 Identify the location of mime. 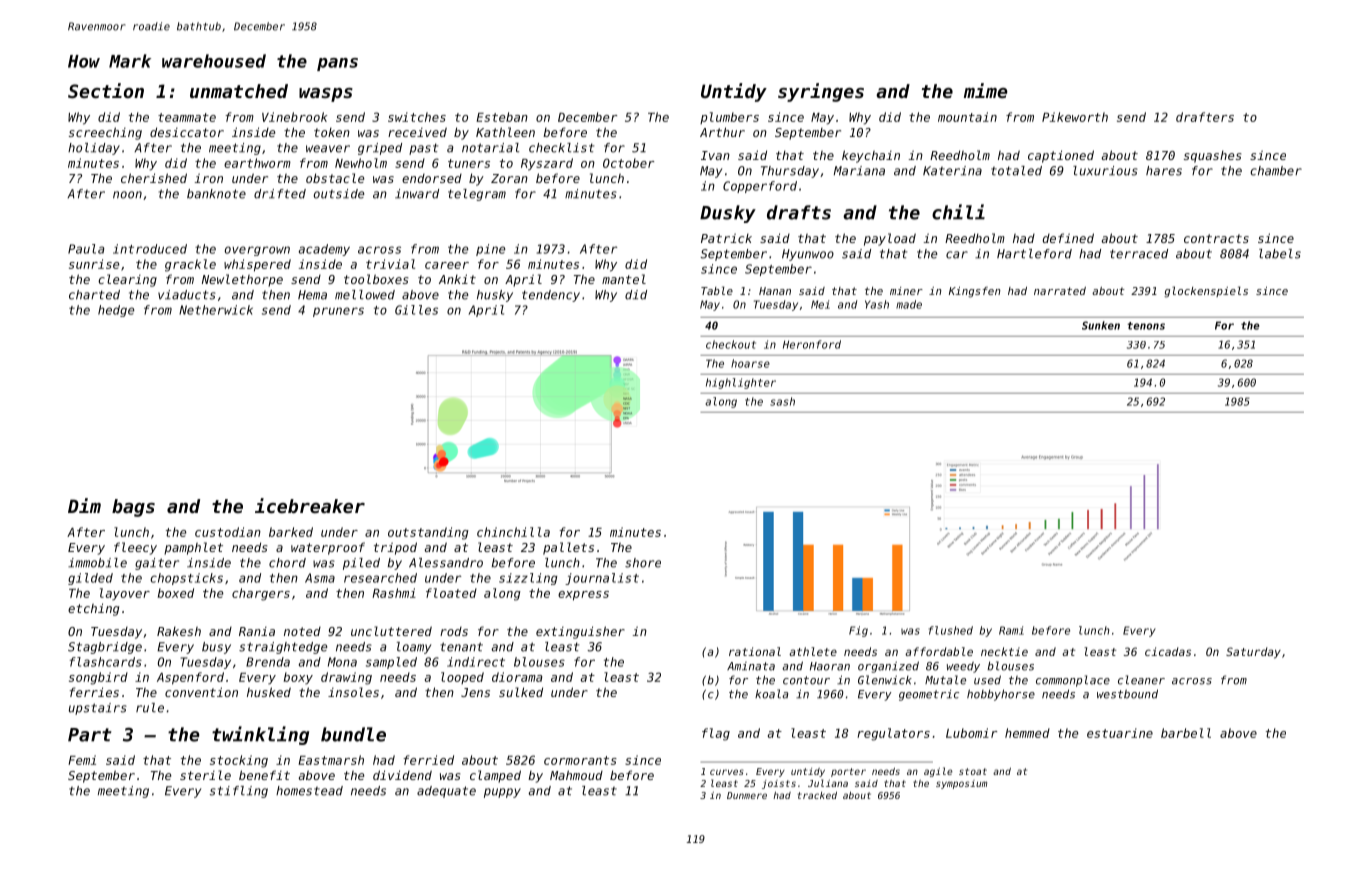
(986, 90).
